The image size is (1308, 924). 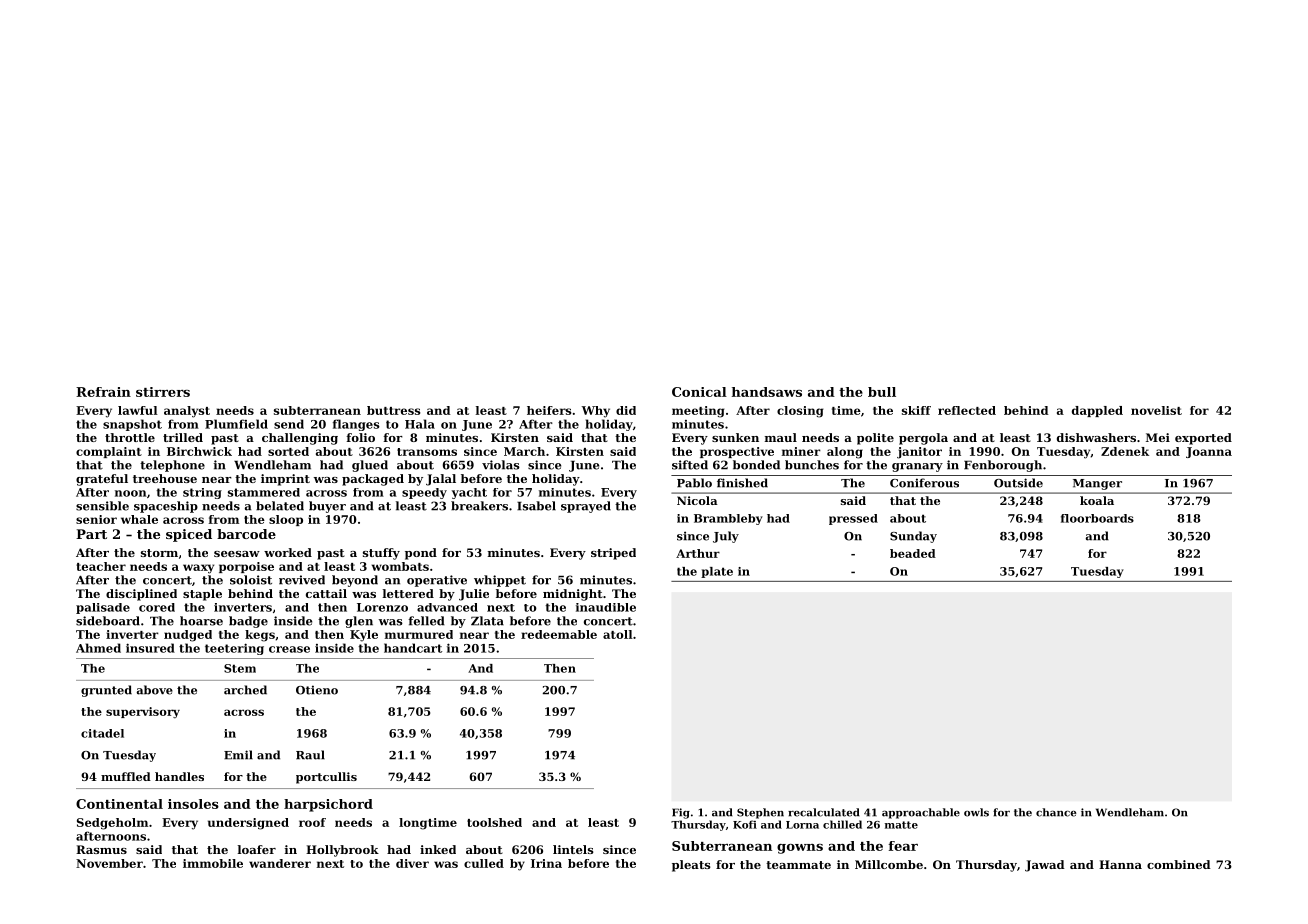 What do you see at coordinates (143, 712) in the image?
I see `supervisory` at bounding box center [143, 712].
